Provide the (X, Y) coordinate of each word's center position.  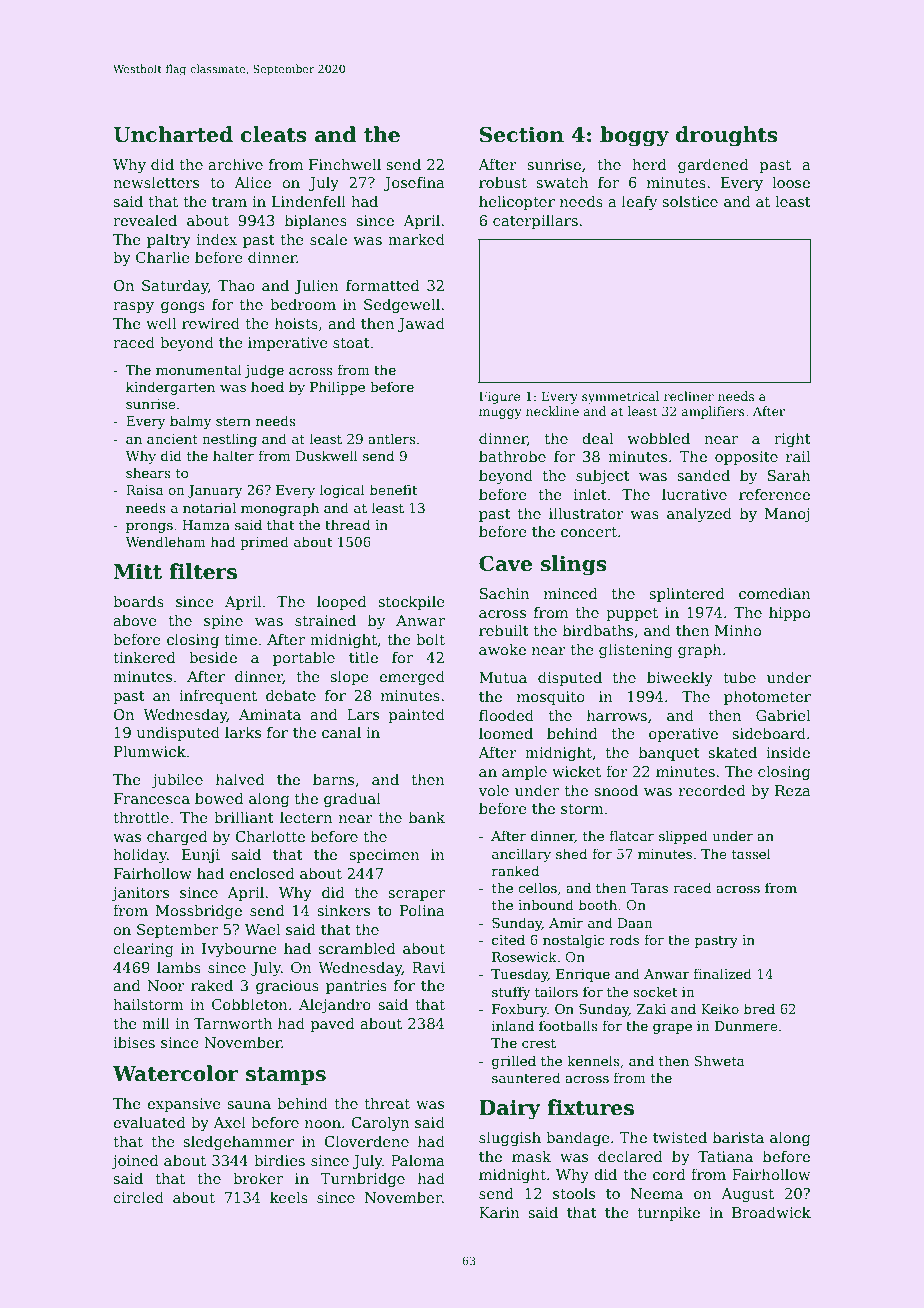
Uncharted (173, 134)
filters (203, 571)
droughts (726, 136)
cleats (273, 134)
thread (347, 524)
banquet (669, 753)
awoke (502, 649)
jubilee (177, 780)
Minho (738, 630)
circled (138, 1197)
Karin (499, 1212)
